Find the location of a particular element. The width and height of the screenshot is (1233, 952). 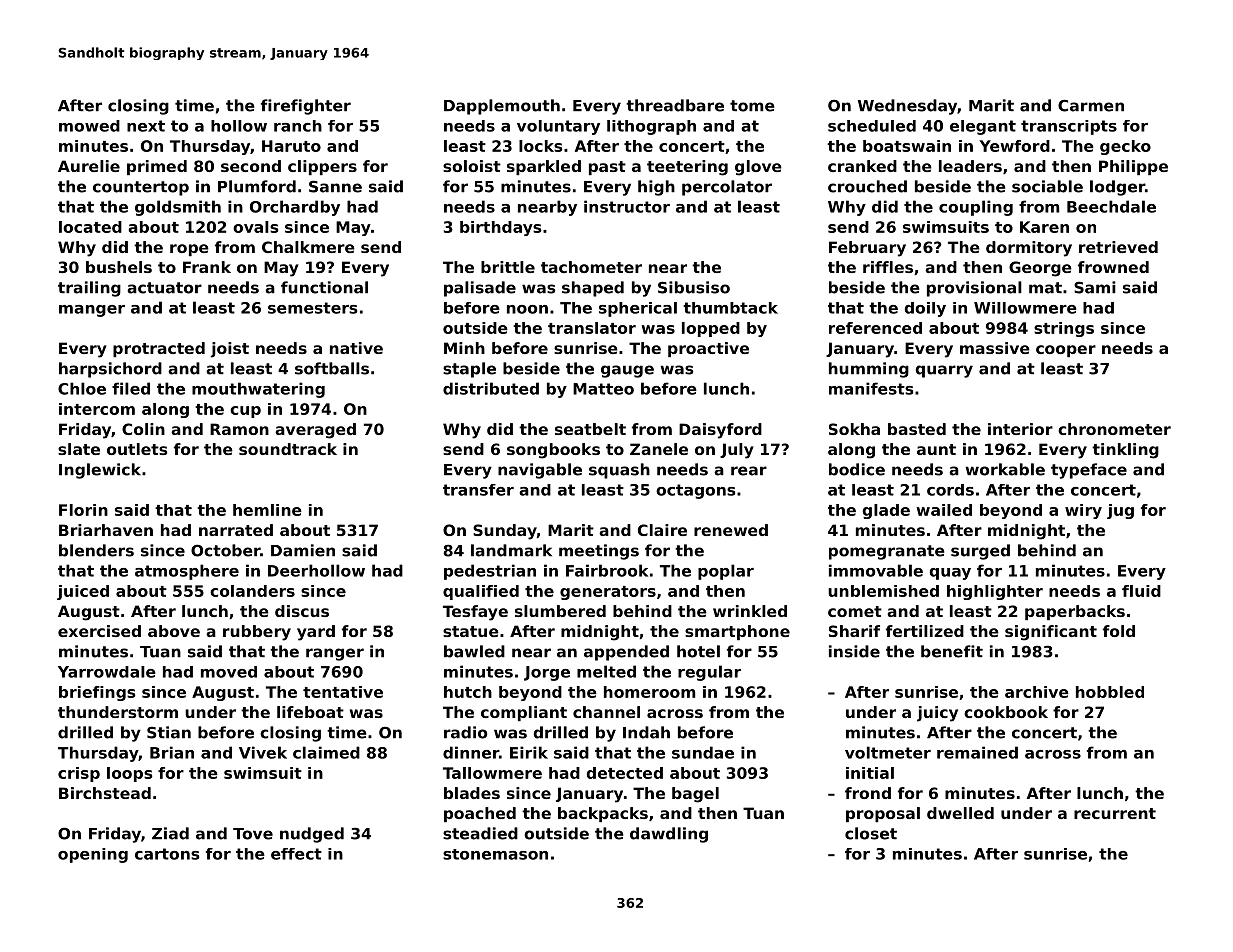

dawdling is located at coordinates (669, 835).
